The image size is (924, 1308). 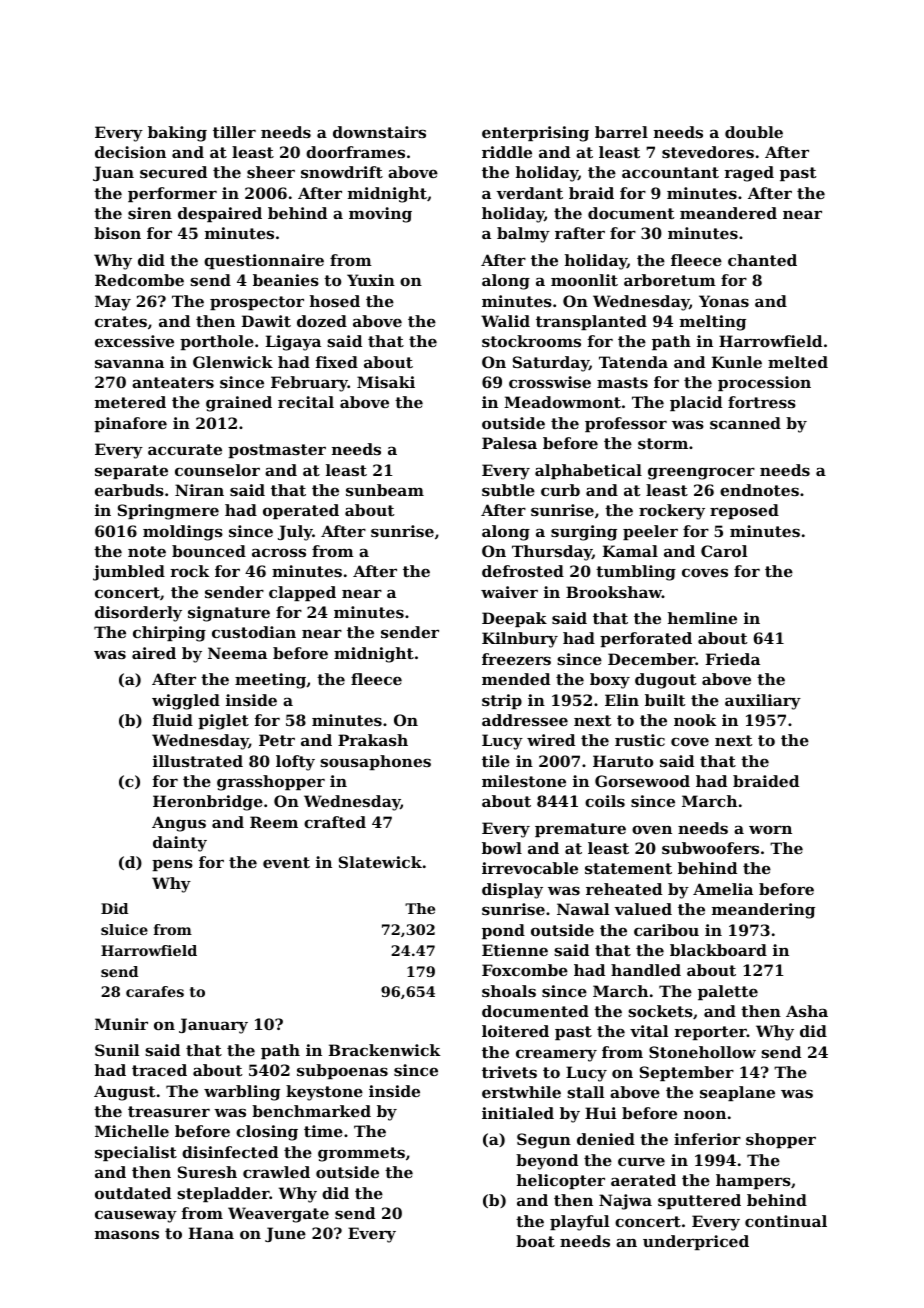 I want to click on palette, so click(x=728, y=992).
